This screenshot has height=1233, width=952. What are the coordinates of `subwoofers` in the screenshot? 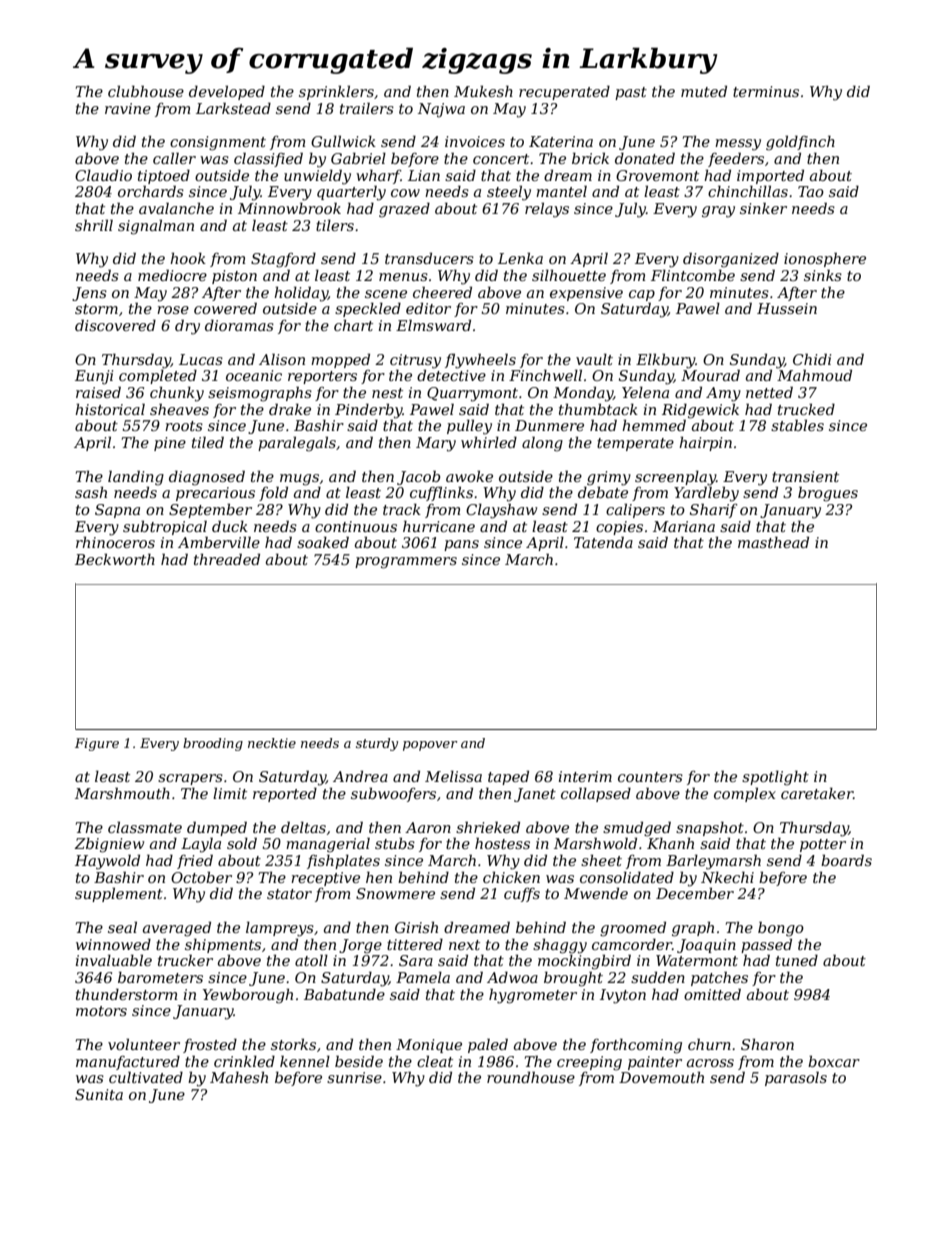 It's located at (393, 794).
